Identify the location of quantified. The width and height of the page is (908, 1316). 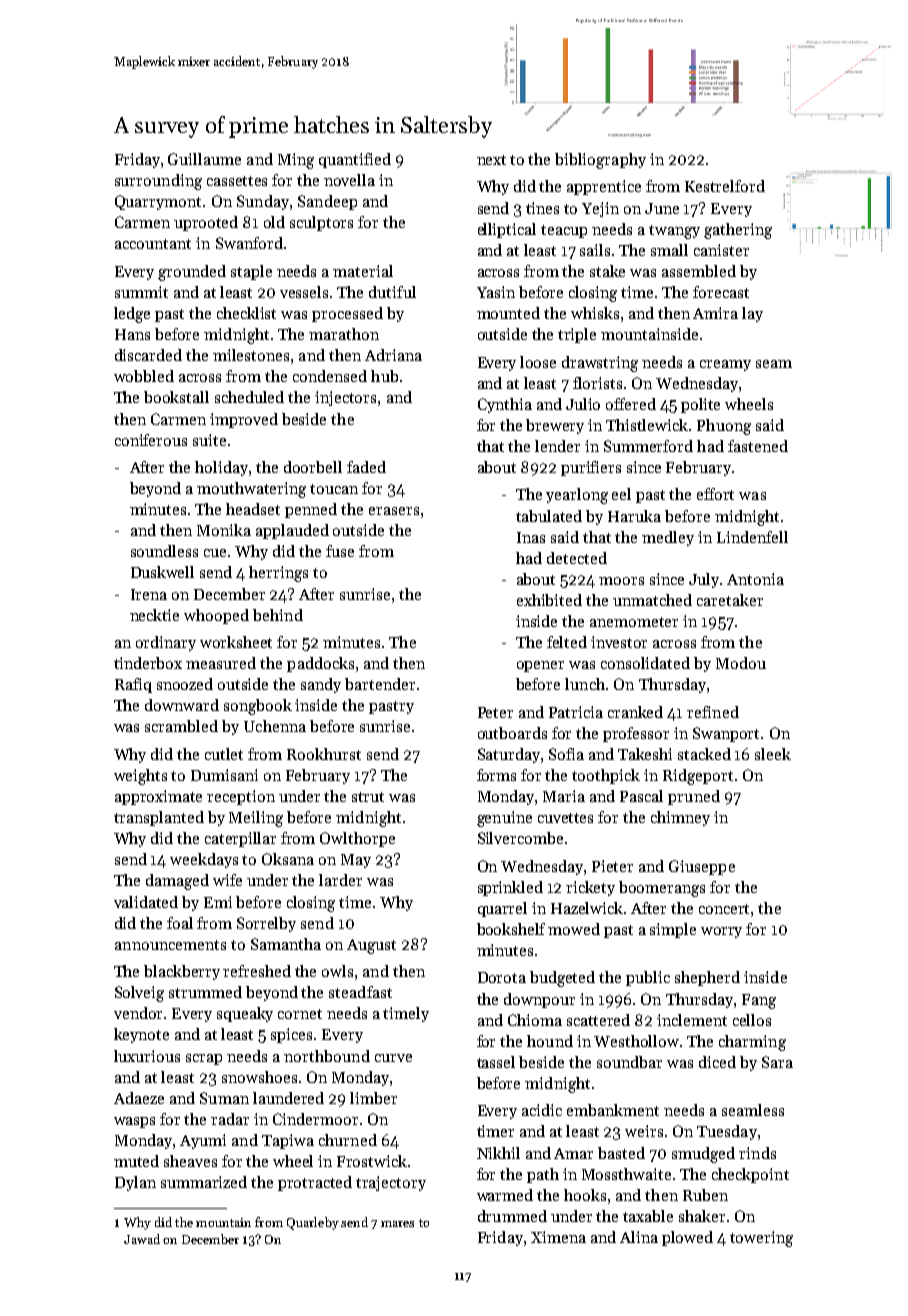
(355, 160).
